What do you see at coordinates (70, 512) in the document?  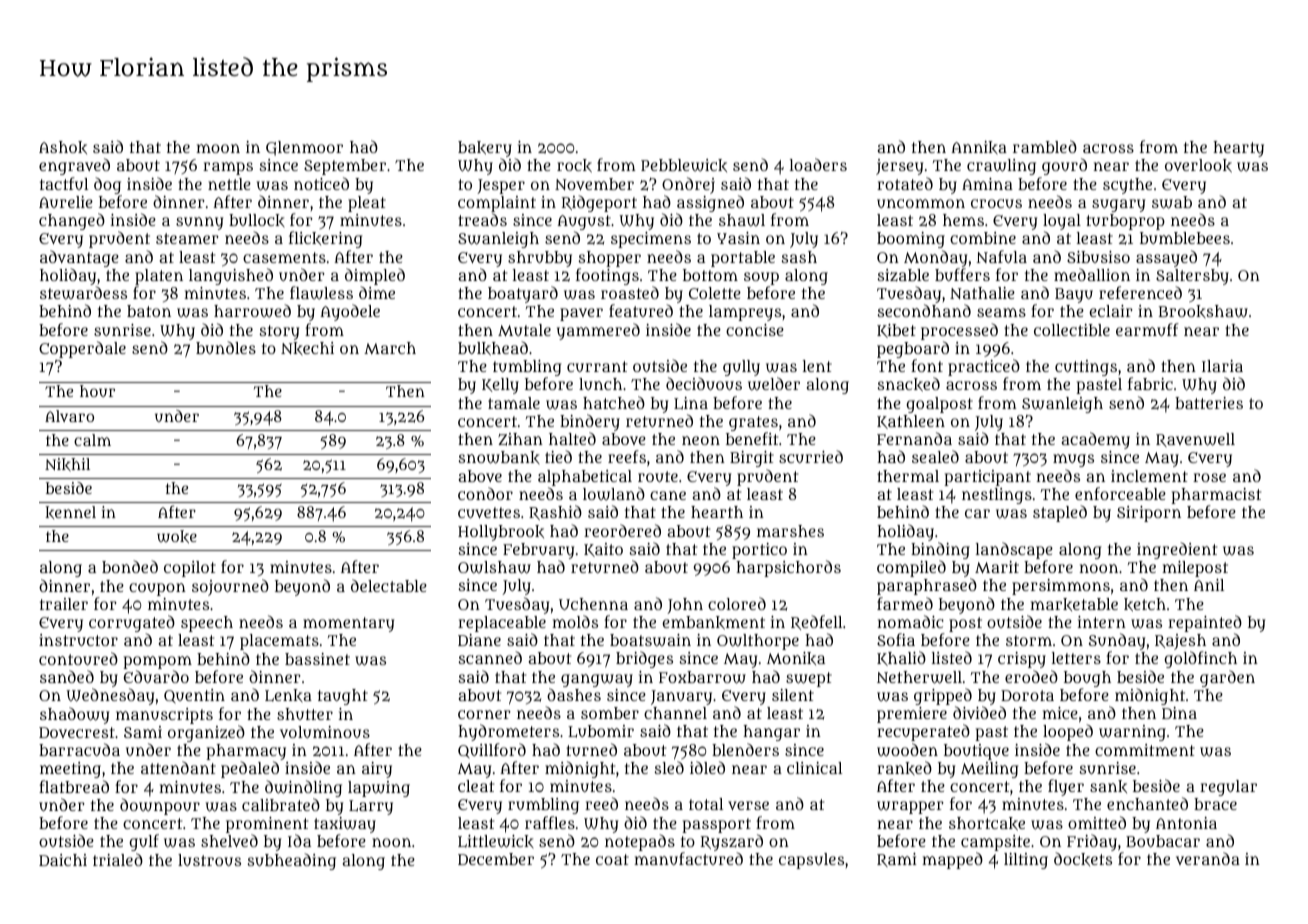 I see `kennel` at bounding box center [70, 512].
